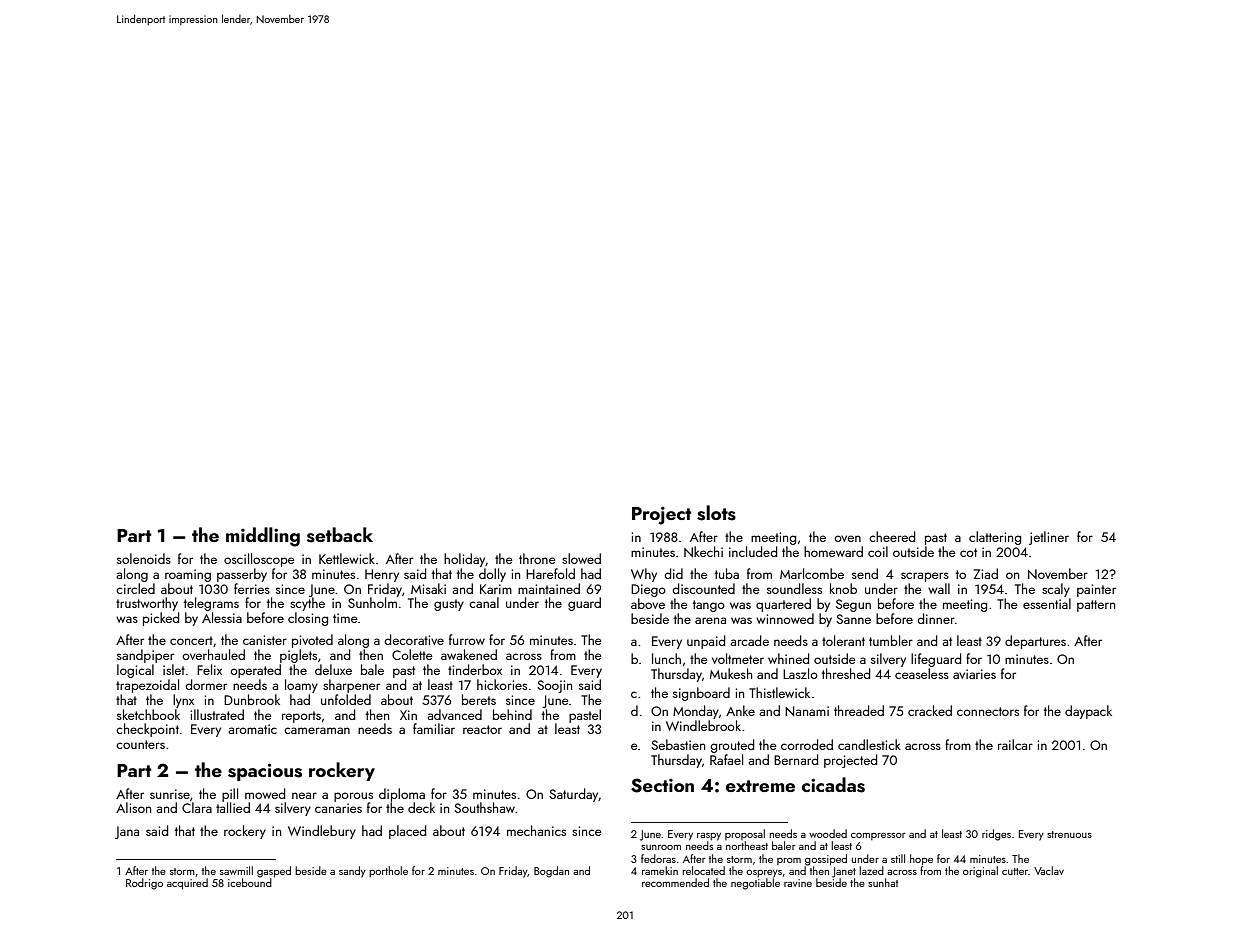 This screenshot has height=952, width=1233. What do you see at coordinates (996, 835) in the screenshot?
I see `ridges` at bounding box center [996, 835].
